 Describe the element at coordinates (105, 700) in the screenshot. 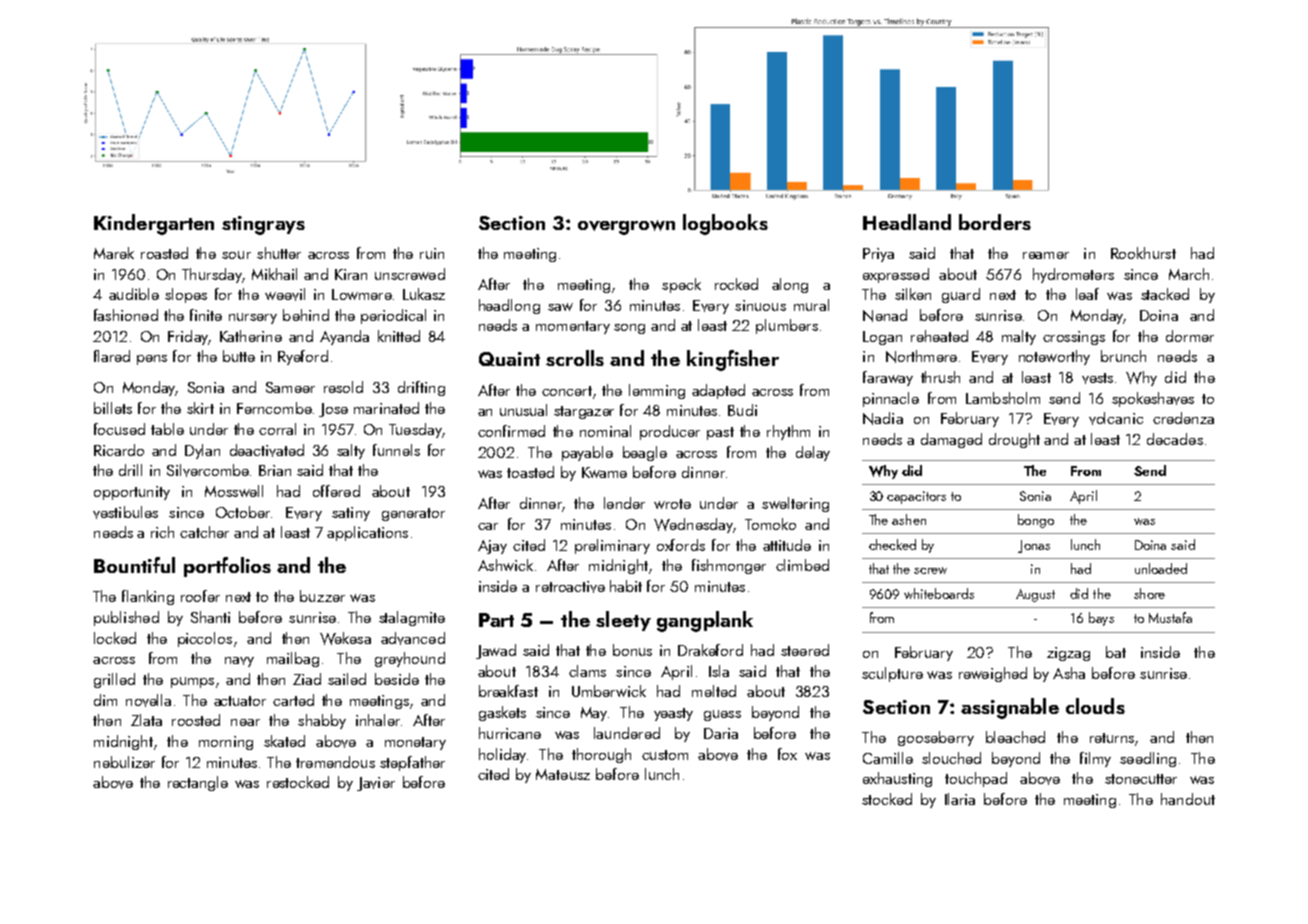

I see `dim` at that location.
